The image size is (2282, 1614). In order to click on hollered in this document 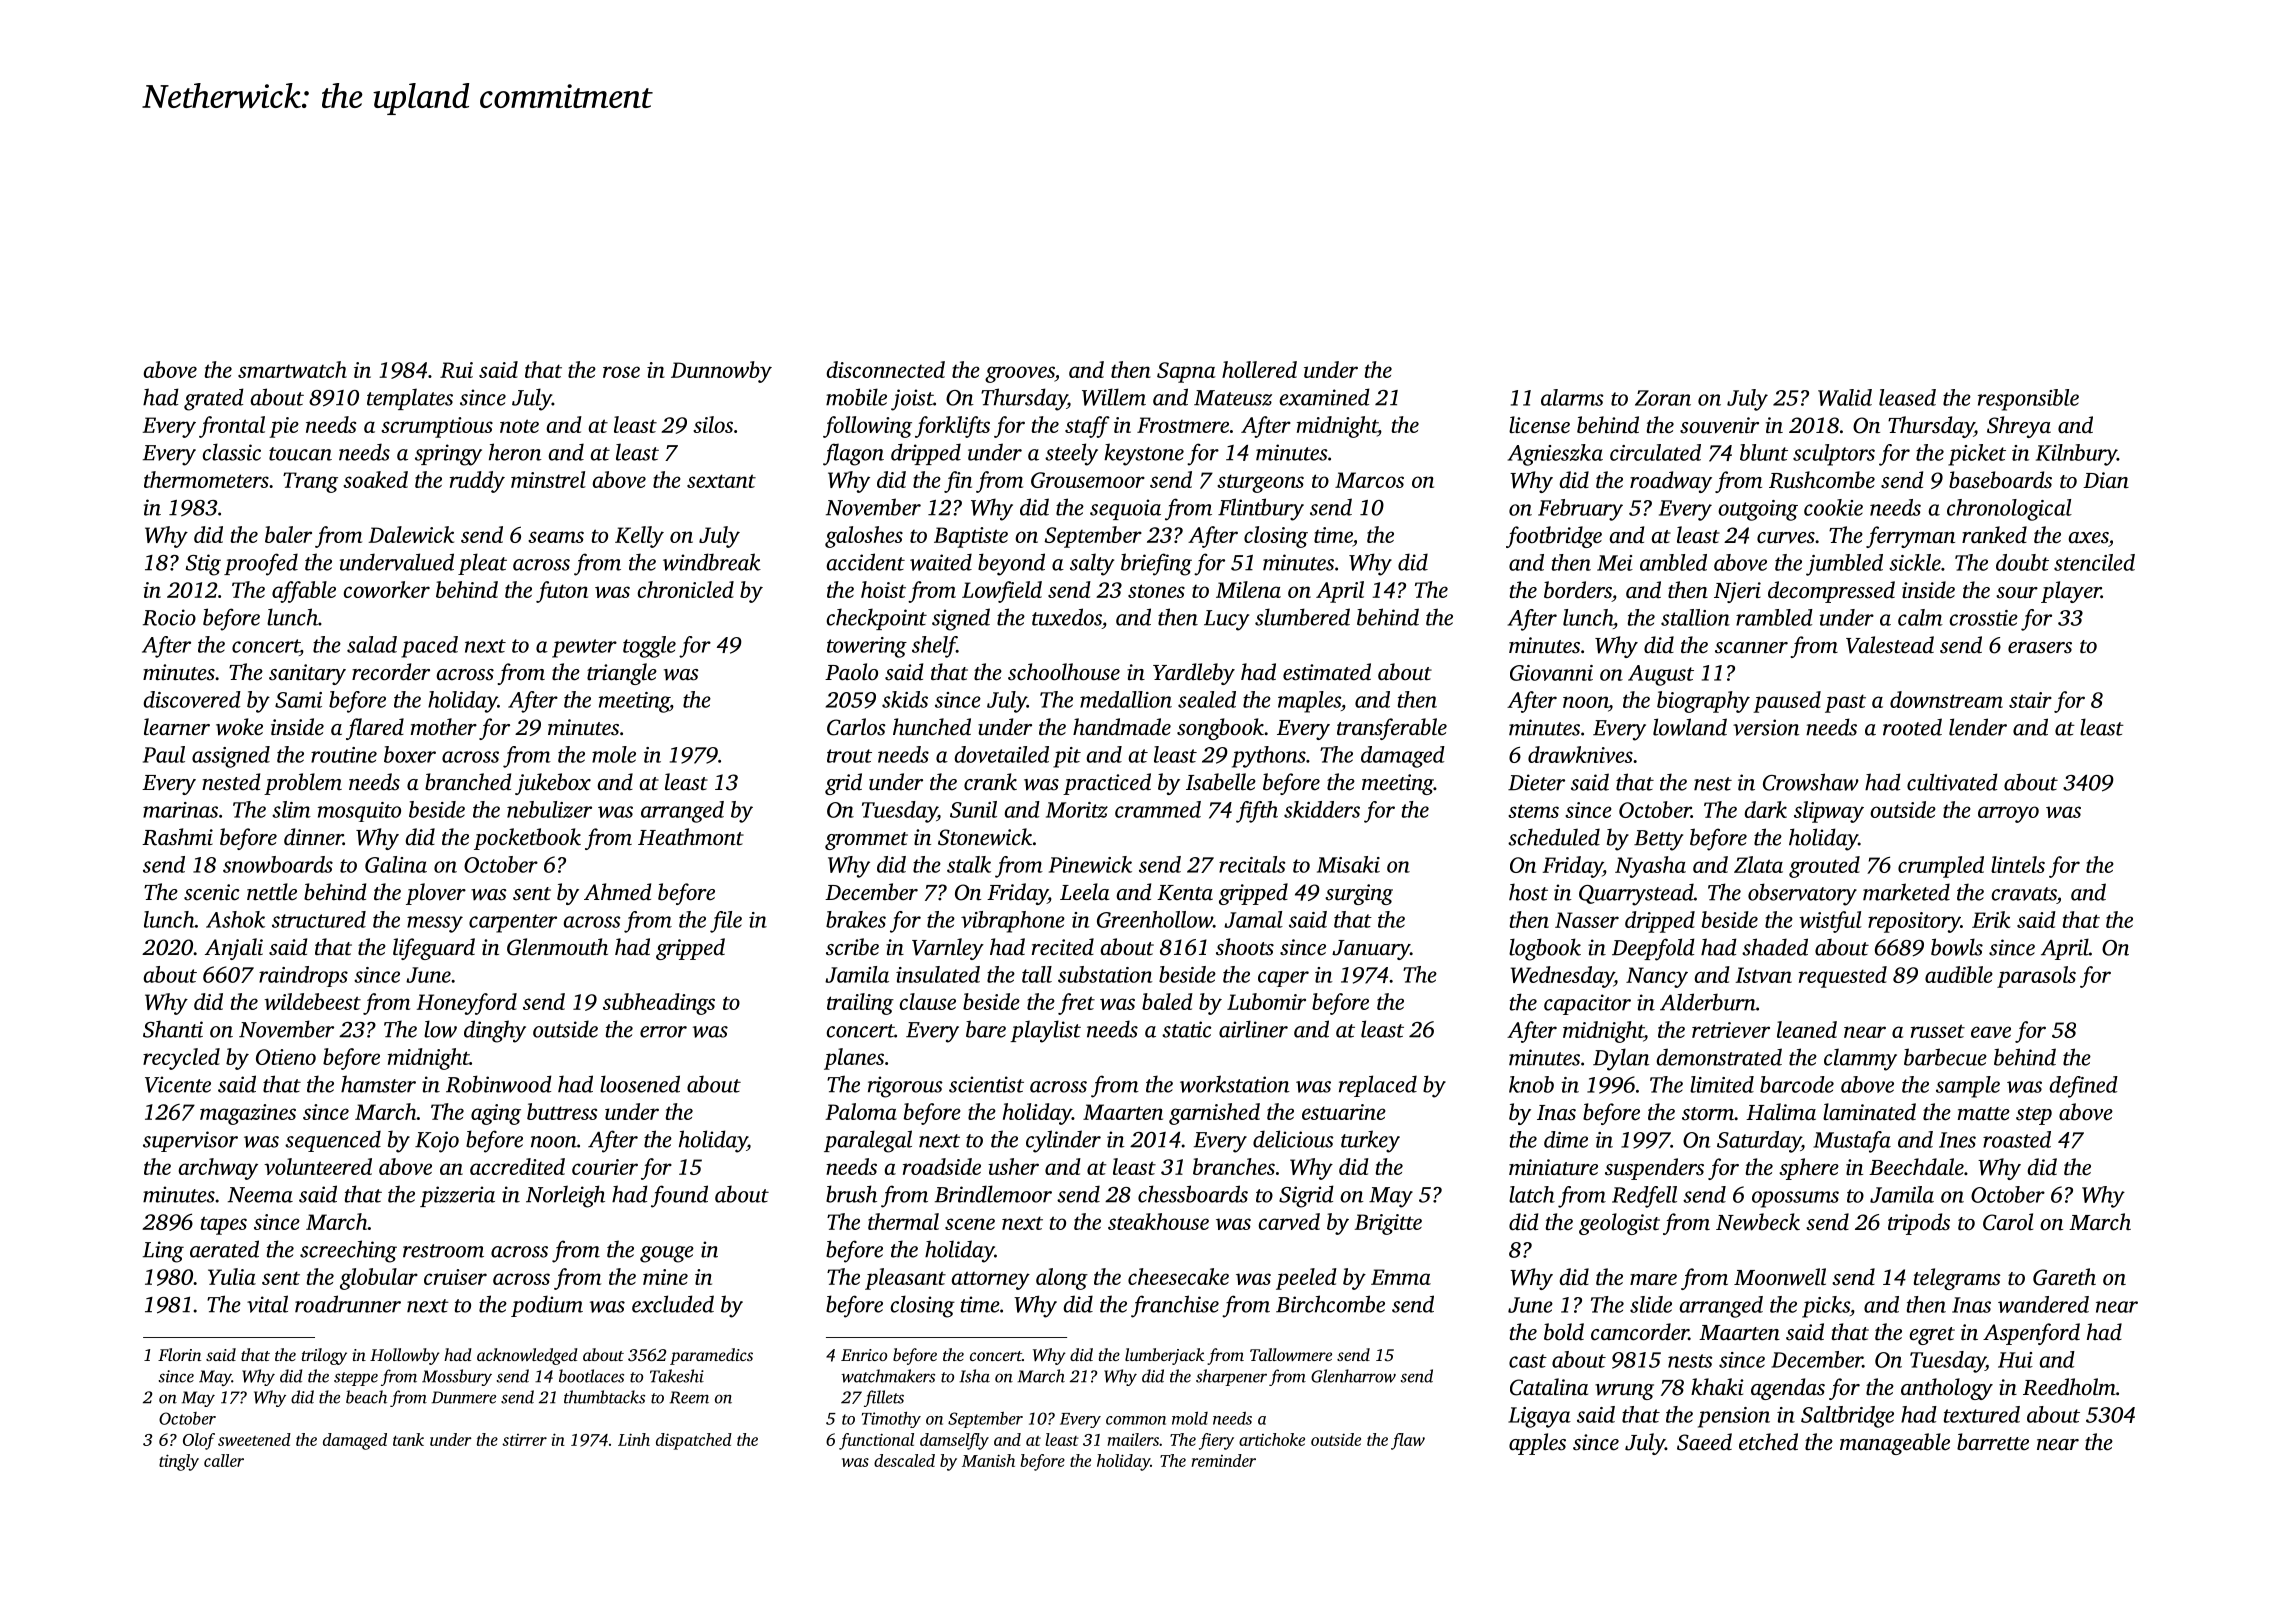, I will do `click(1259, 369)`.
